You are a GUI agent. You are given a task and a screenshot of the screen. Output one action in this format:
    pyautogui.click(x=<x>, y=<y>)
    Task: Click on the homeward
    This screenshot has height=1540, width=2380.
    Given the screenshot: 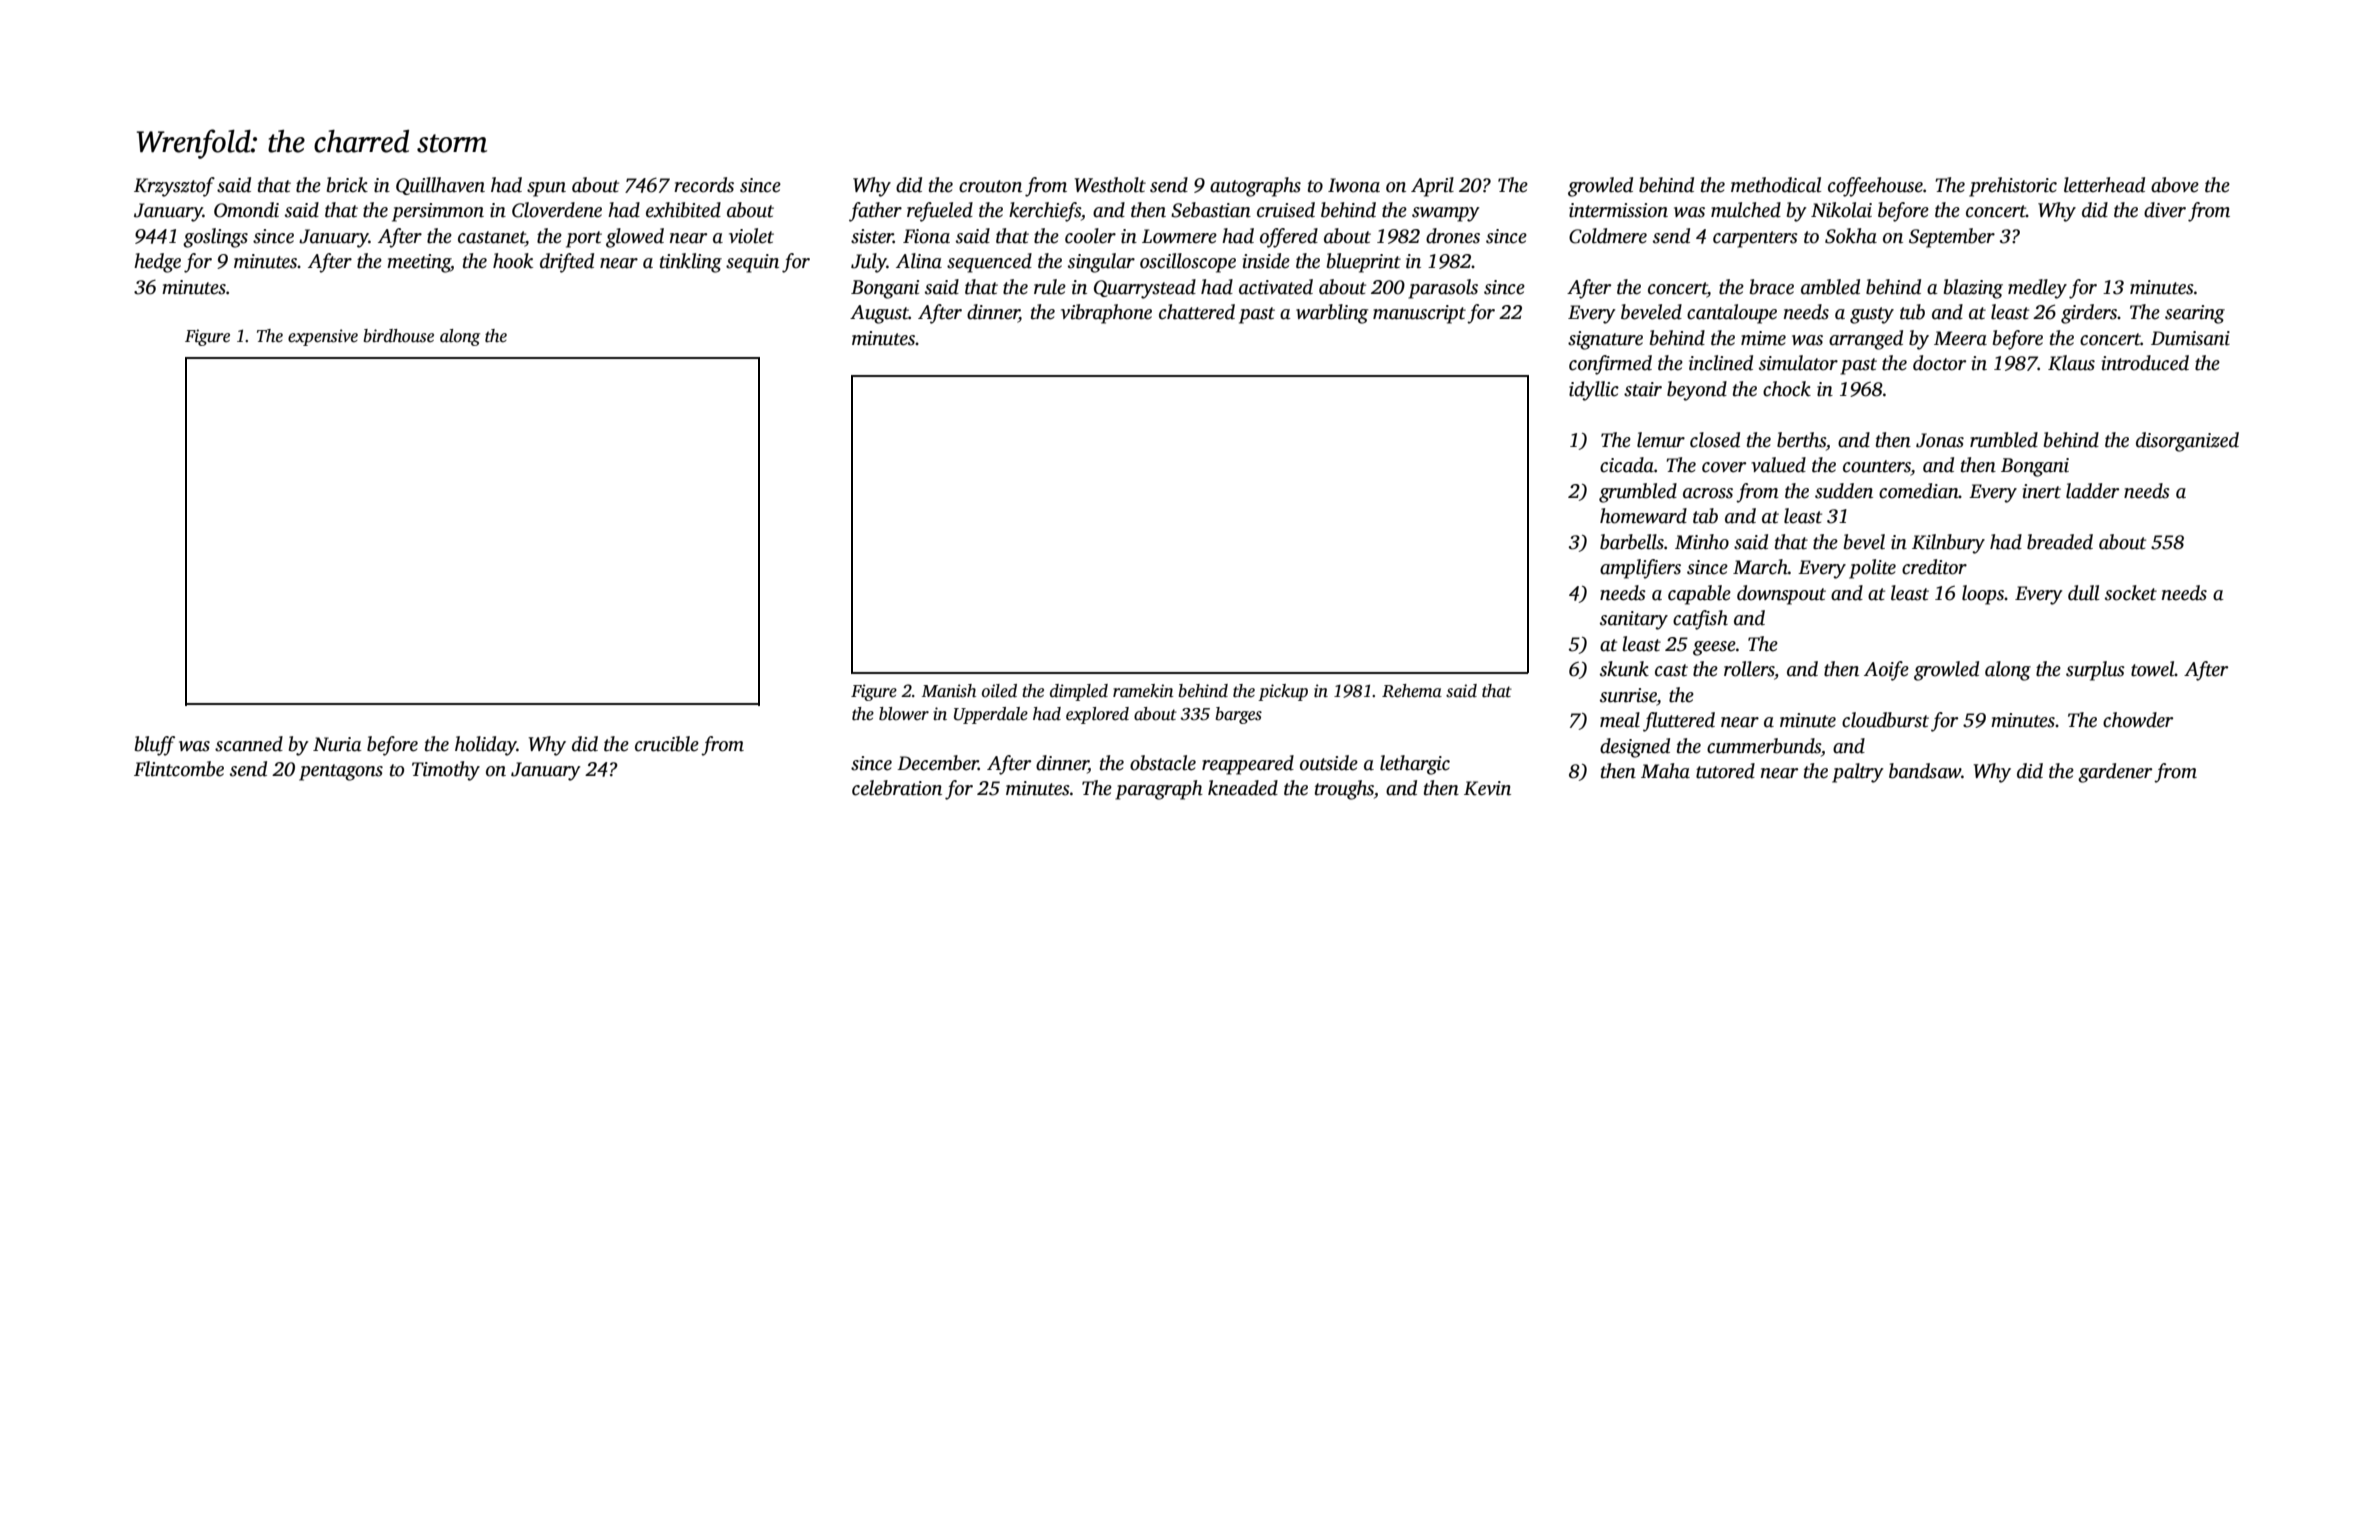 What is the action you would take?
    pyautogui.click(x=1643, y=516)
